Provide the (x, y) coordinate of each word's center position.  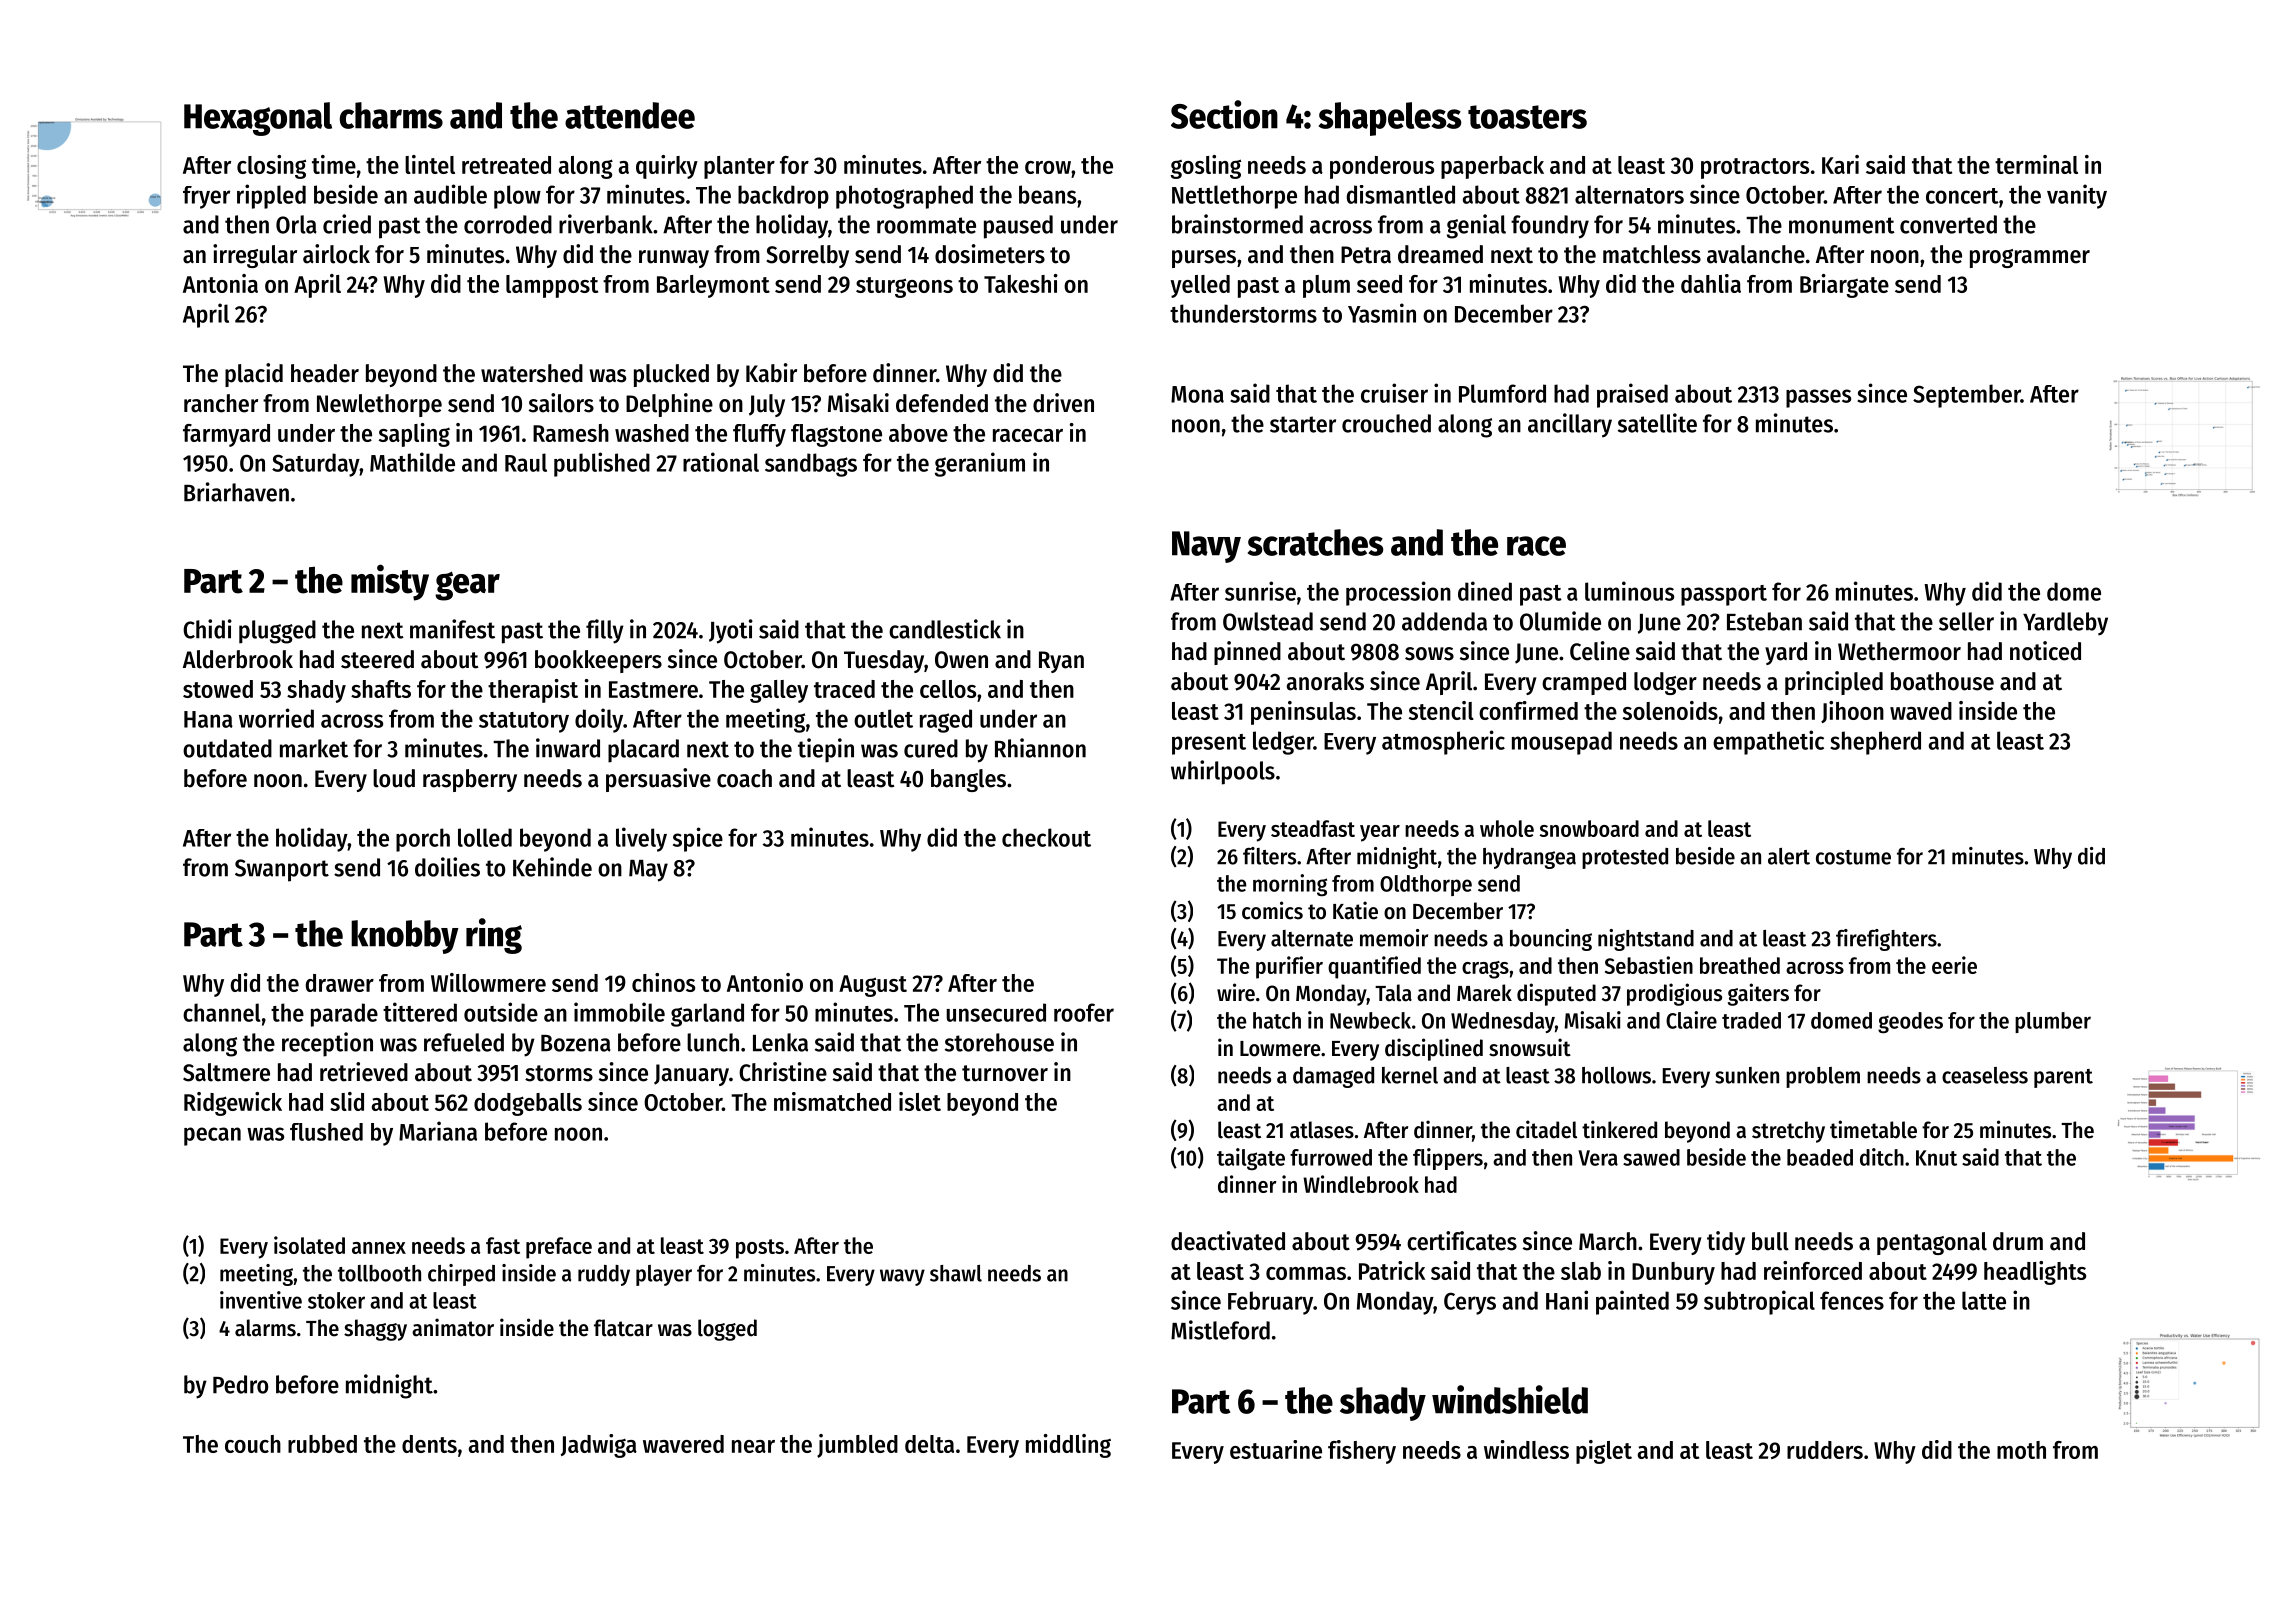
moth (2021, 1450)
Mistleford (1220, 1330)
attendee (630, 115)
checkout (1046, 837)
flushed (326, 1132)
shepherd (1875, 743)
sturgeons (904, 287)
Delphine (669, 405)
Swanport (282, 870)
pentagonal (1932, 1243)
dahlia (1711, 283)
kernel (1410, 1075)
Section (1224, 114)
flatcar (623, 1328)
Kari (1840, 164)
